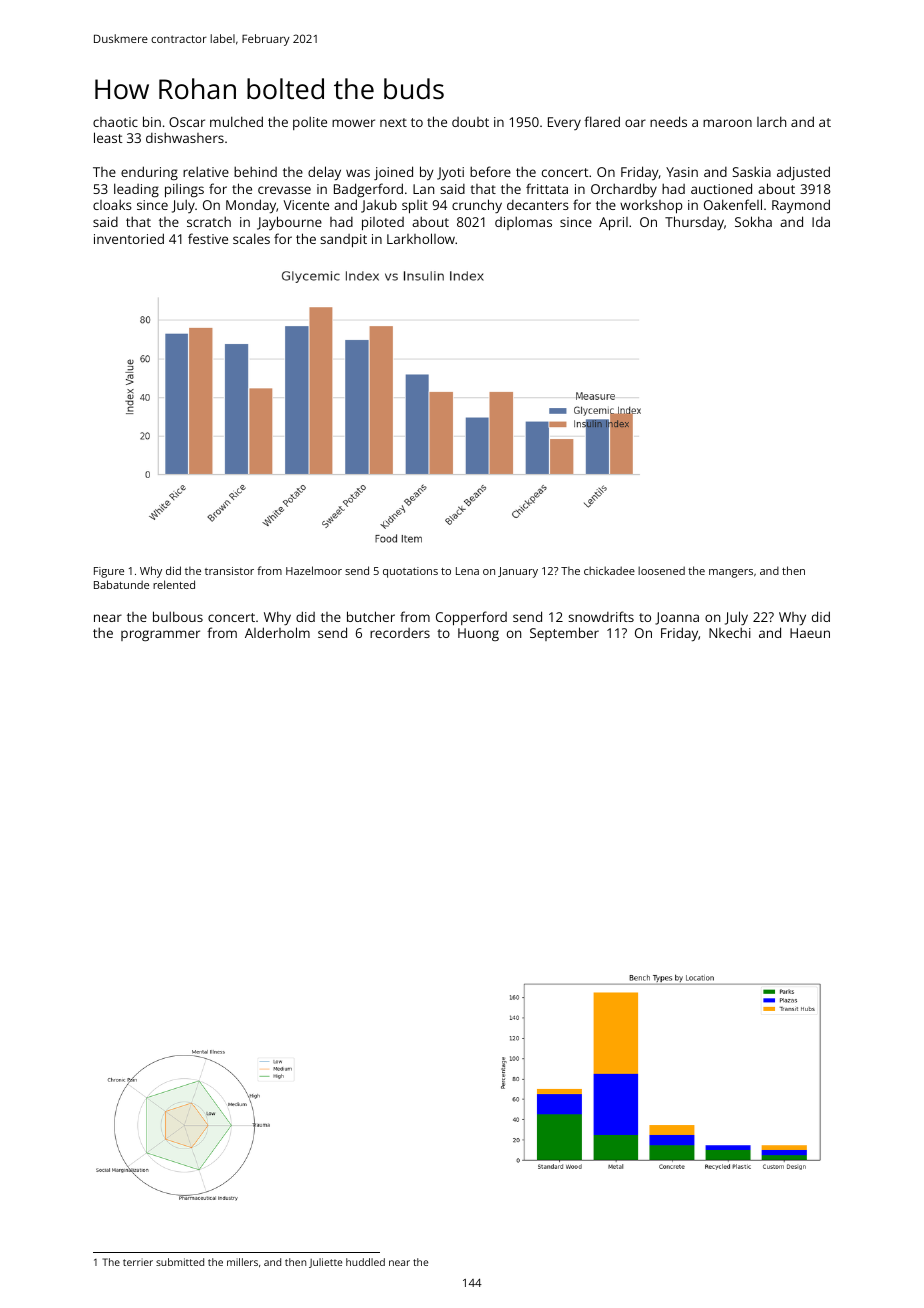  I want to click on polite, so click(310, 123).
